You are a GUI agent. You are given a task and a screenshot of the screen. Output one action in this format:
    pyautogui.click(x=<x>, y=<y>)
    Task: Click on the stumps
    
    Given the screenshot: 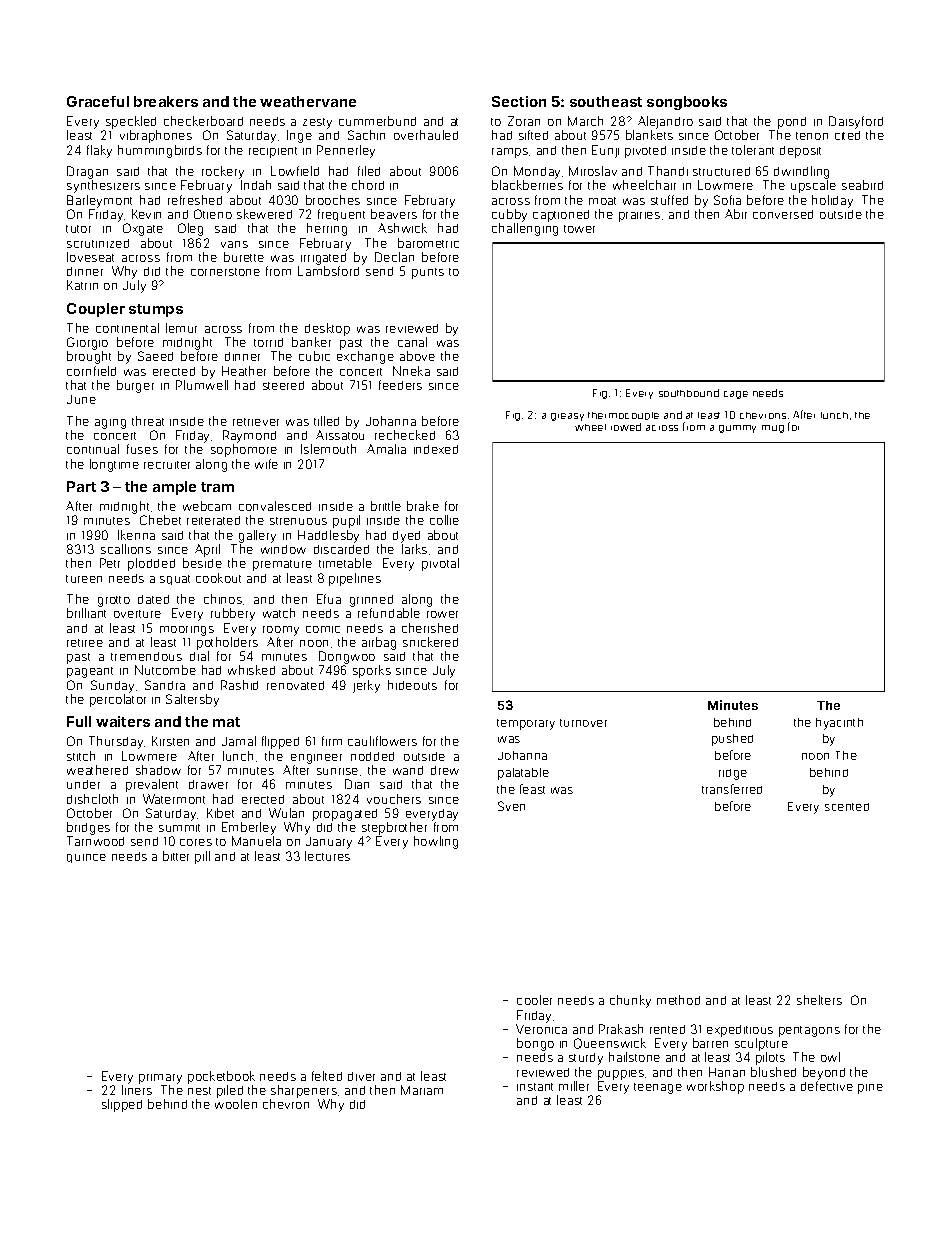 What is the action you would take?
    pyautogui.click(x=156, y=310)
